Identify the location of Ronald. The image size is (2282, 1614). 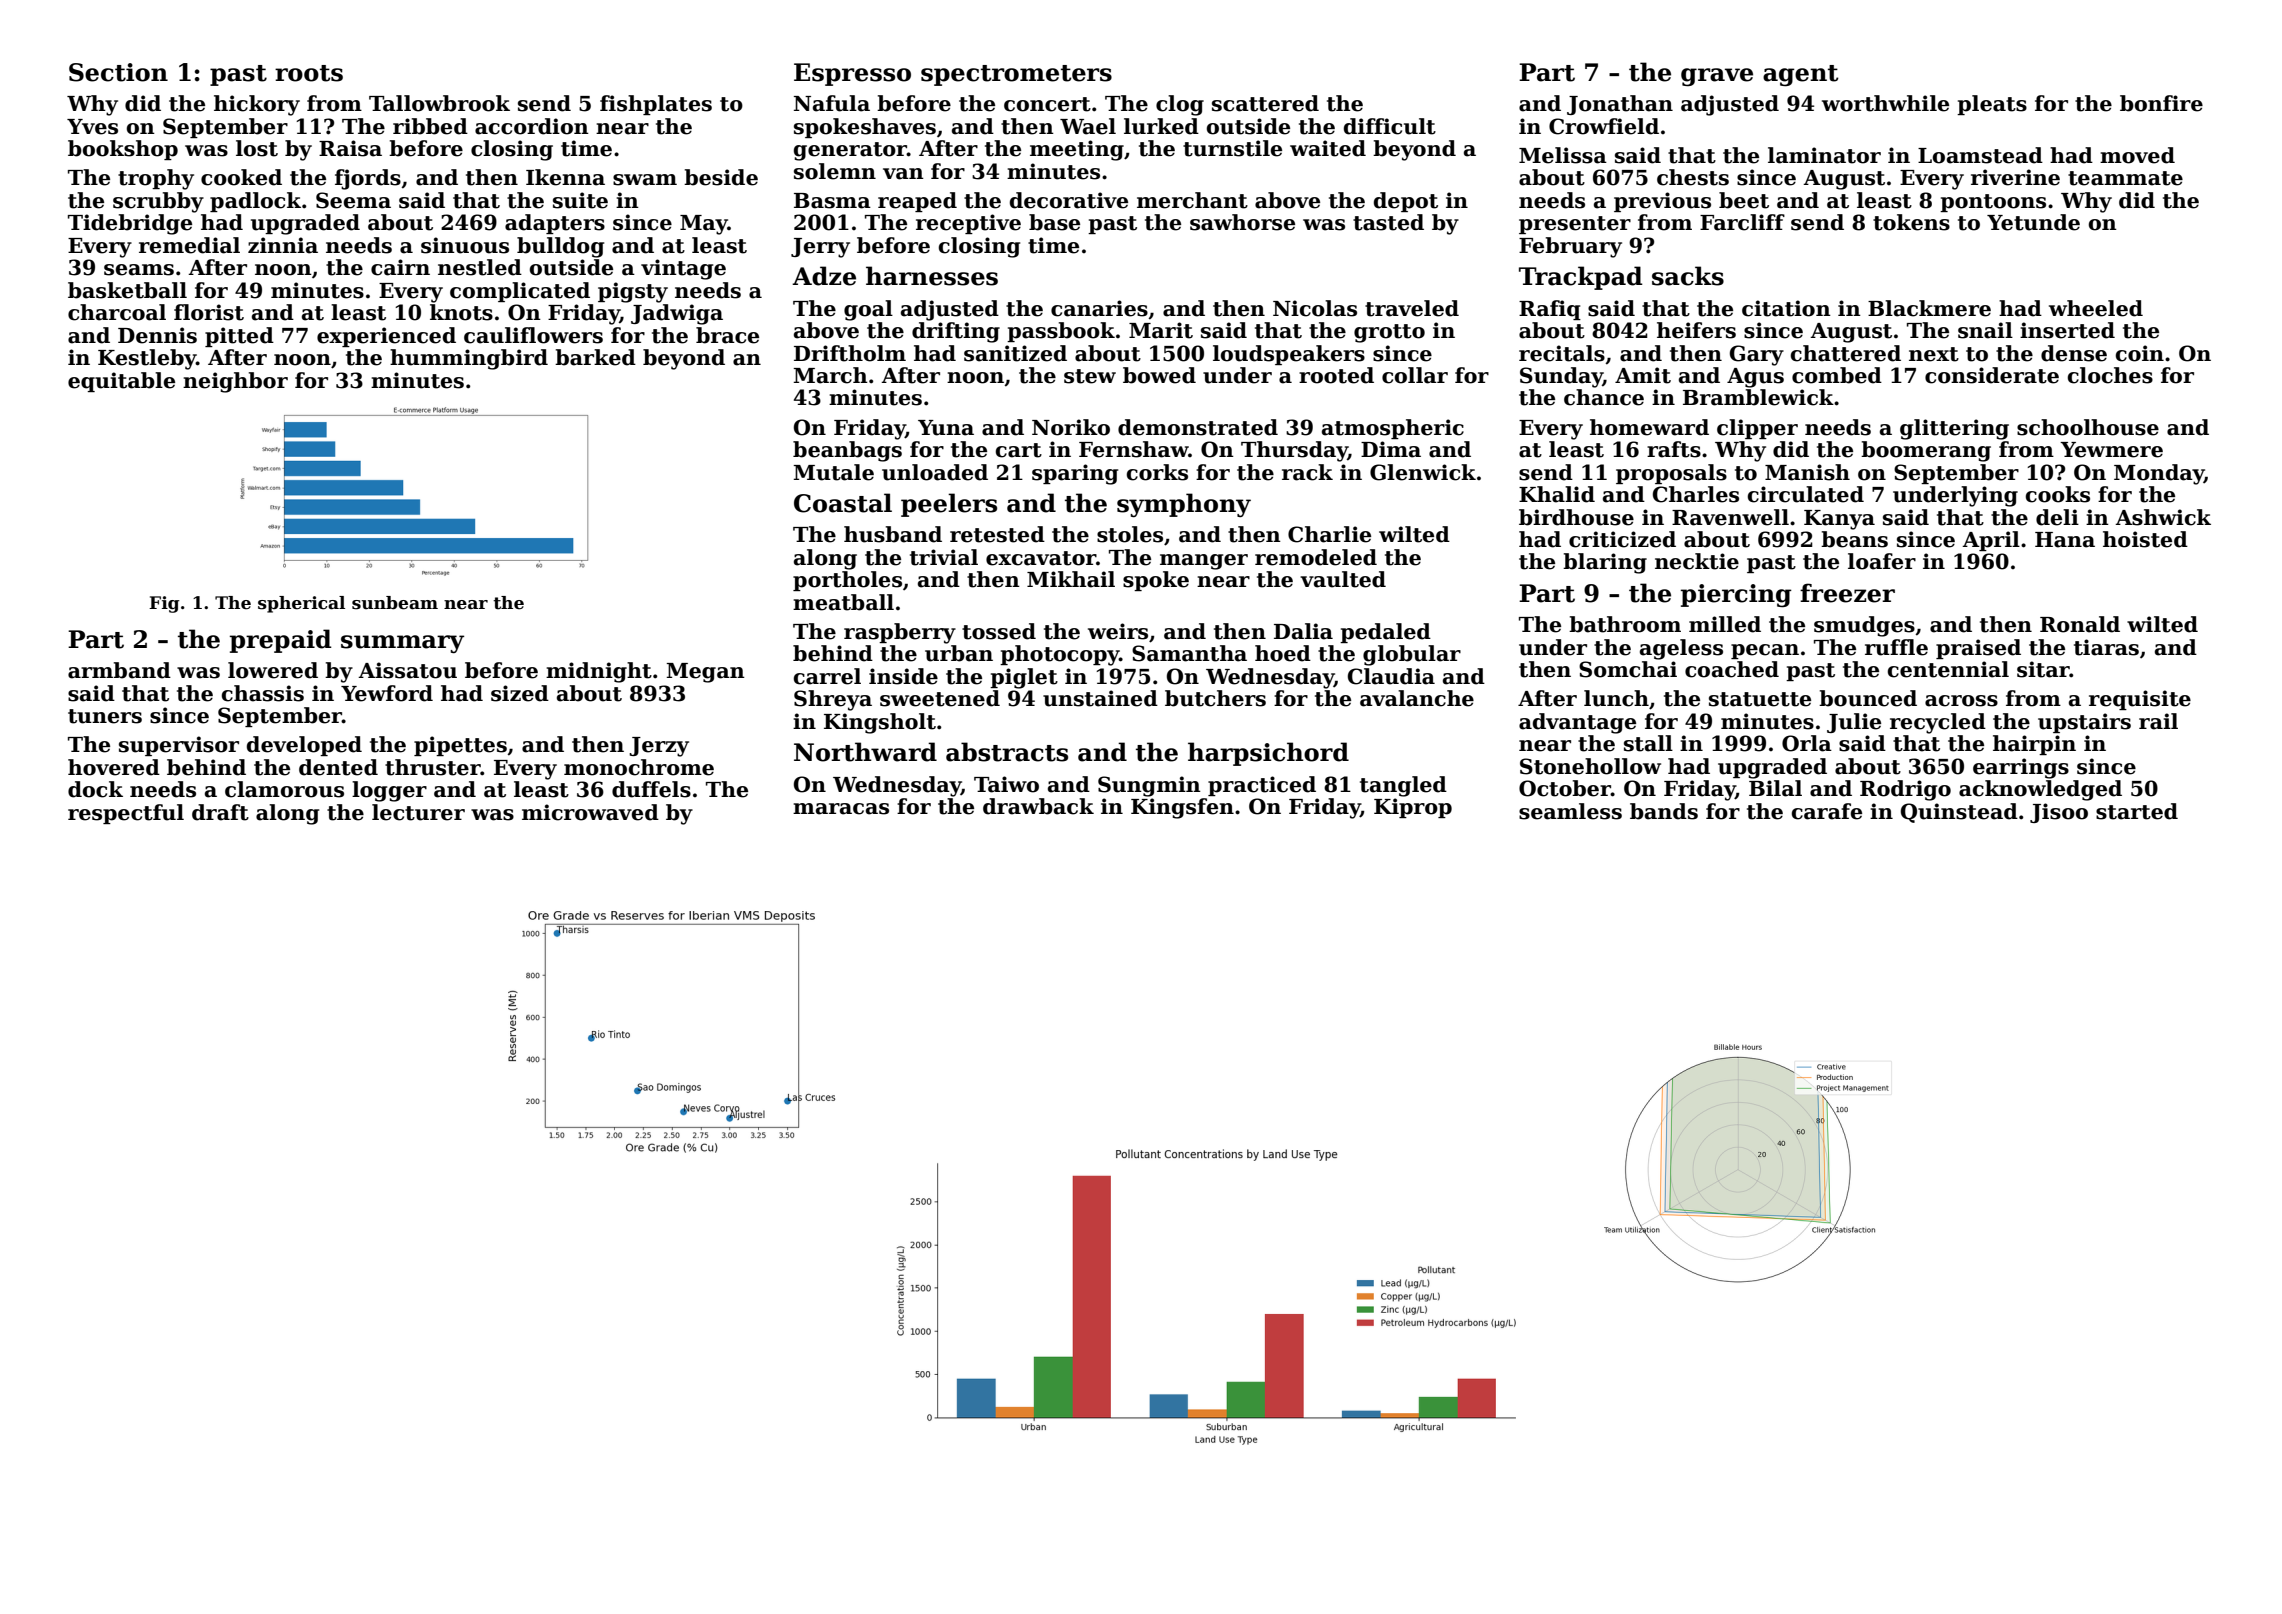
(2080, 624).
